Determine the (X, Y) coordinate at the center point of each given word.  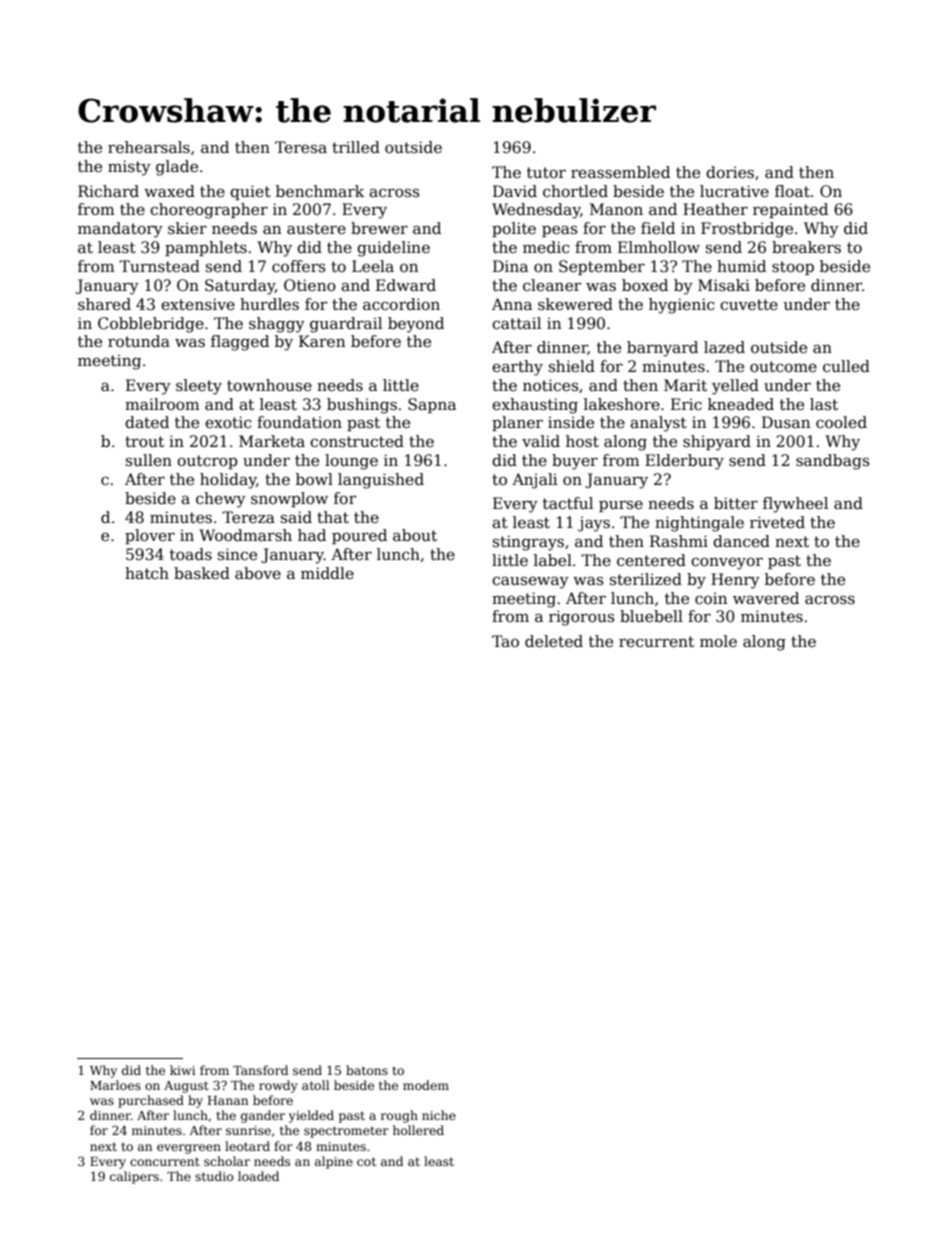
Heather (715, 209)
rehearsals (149, 147)
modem (426, 1085)
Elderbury (684, 462)
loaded (258, 1176)
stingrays (528, 543)
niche (439, 1115)
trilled (356, 147)
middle (327, 573)
